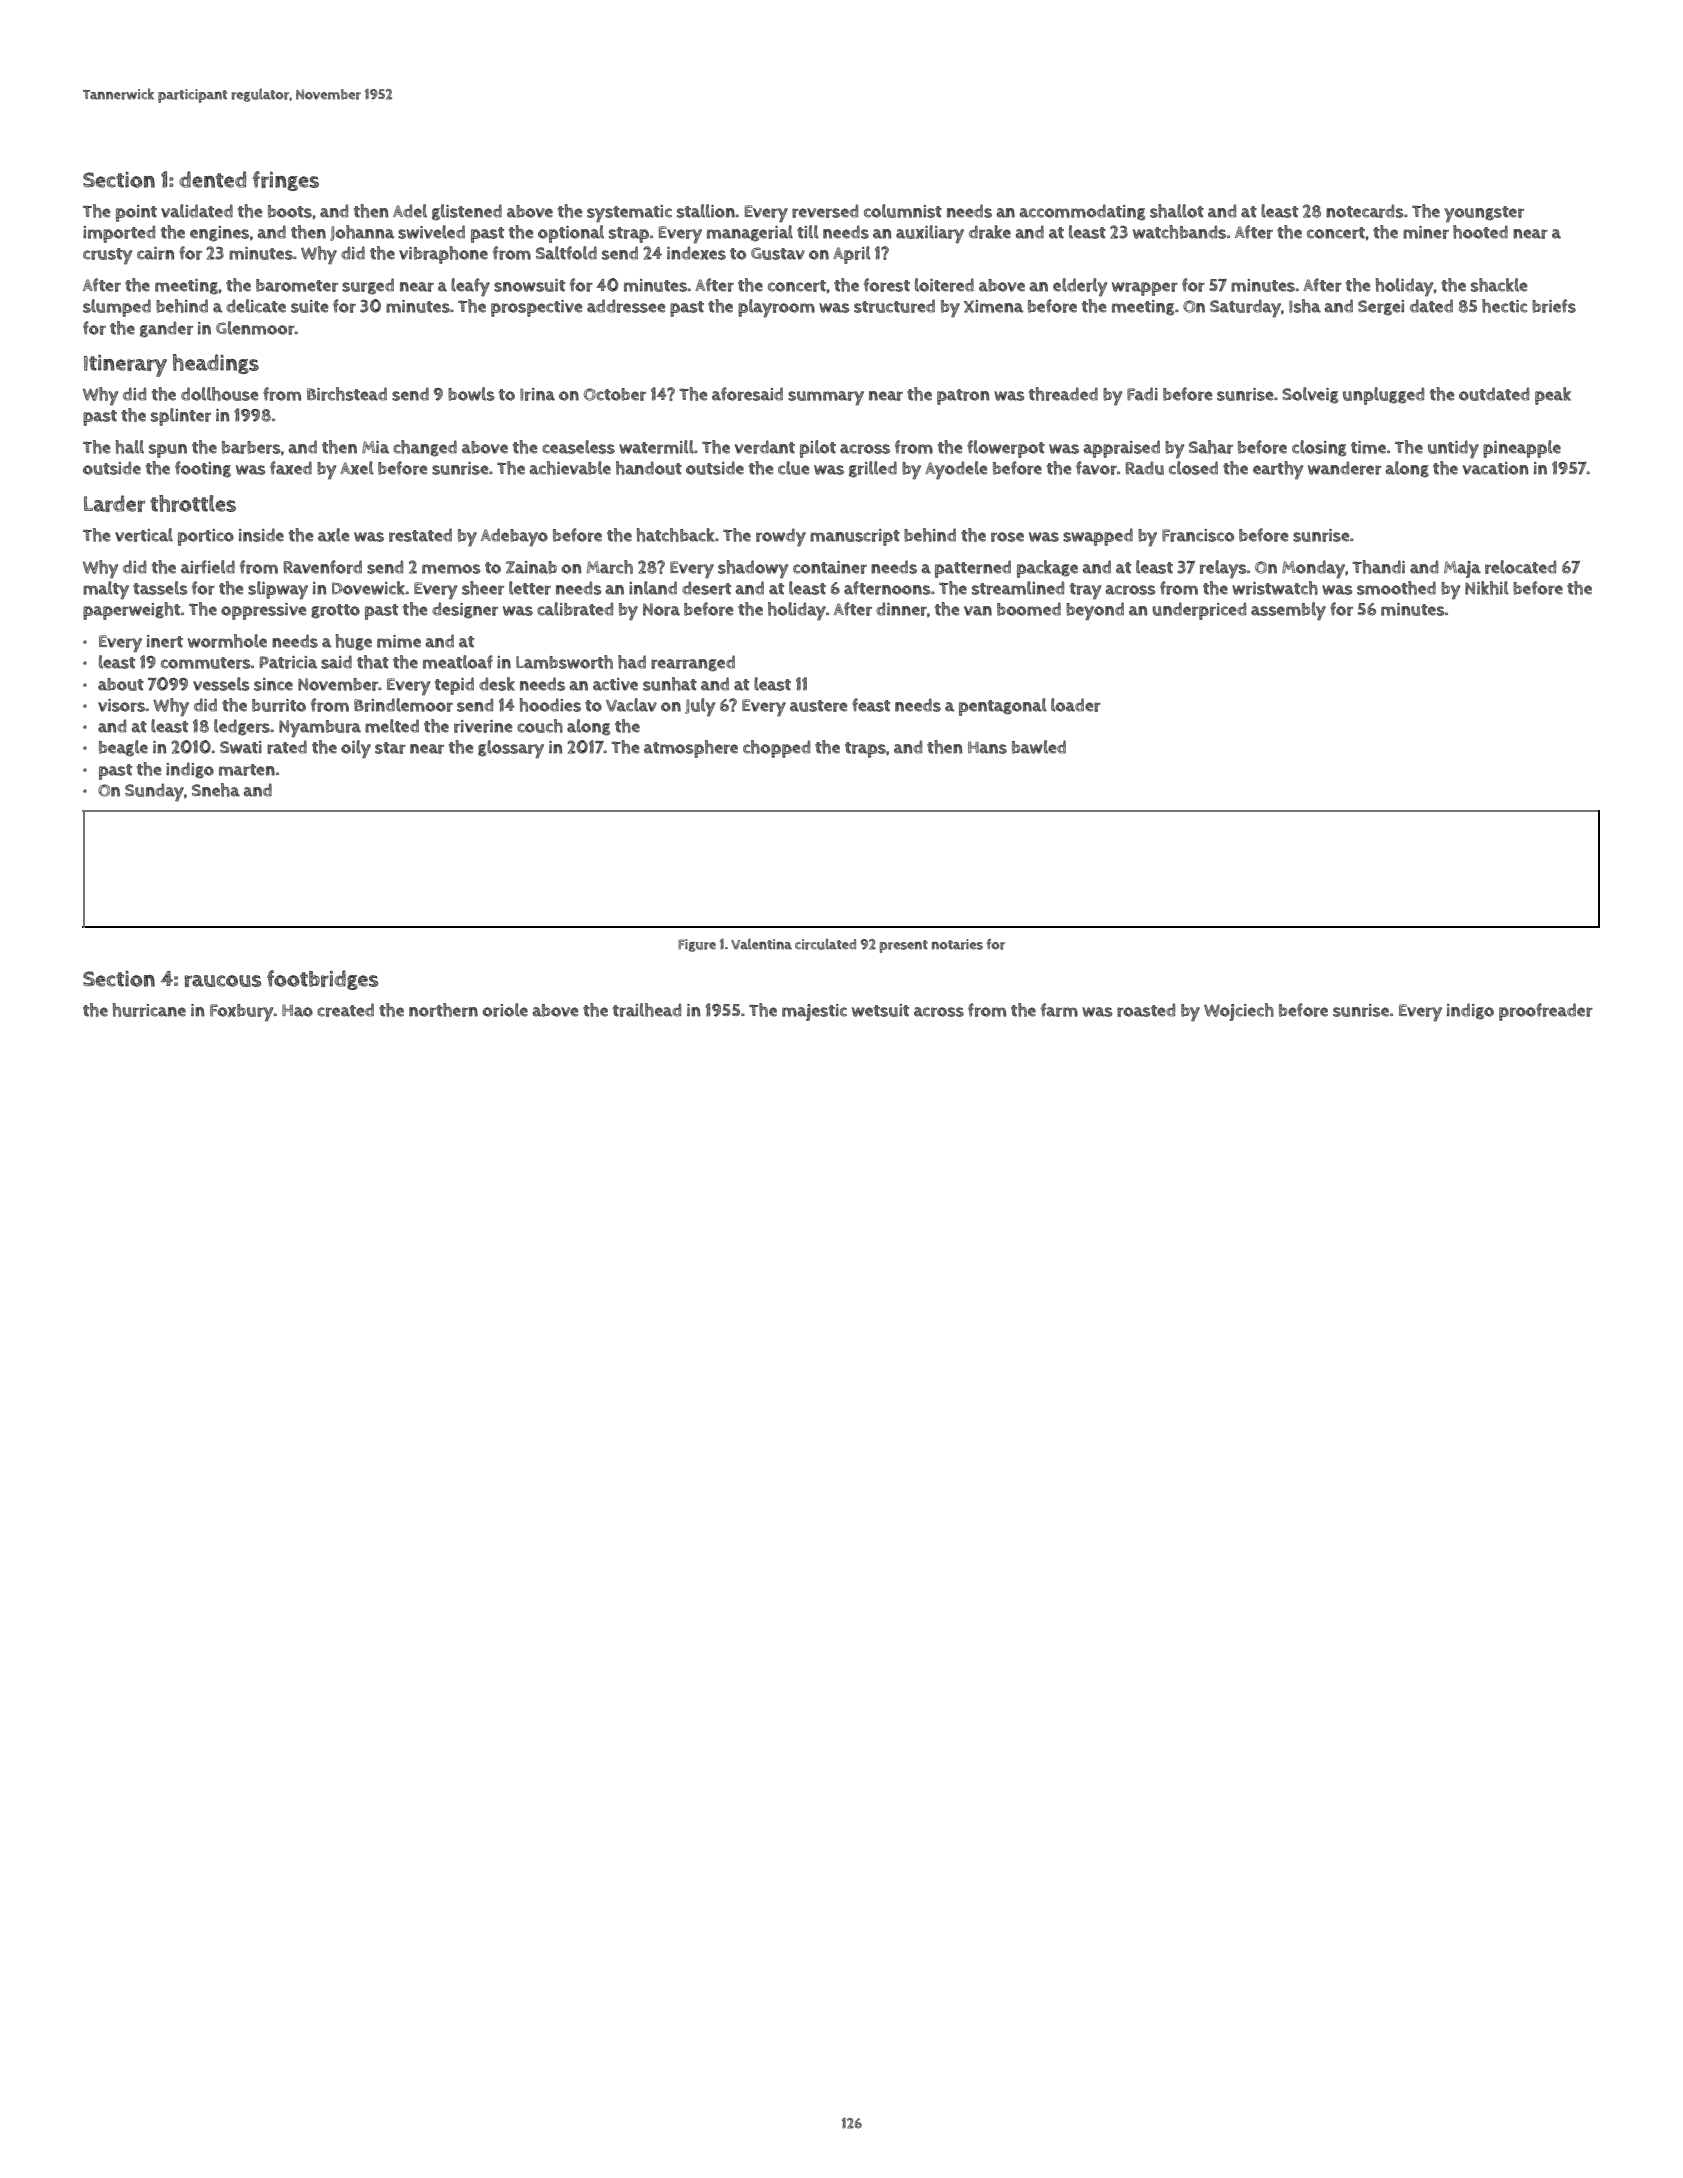 Image resolution: width=1683 pixels, height=2178 pixels. I want to click on hooted, so click(1480, 232).
